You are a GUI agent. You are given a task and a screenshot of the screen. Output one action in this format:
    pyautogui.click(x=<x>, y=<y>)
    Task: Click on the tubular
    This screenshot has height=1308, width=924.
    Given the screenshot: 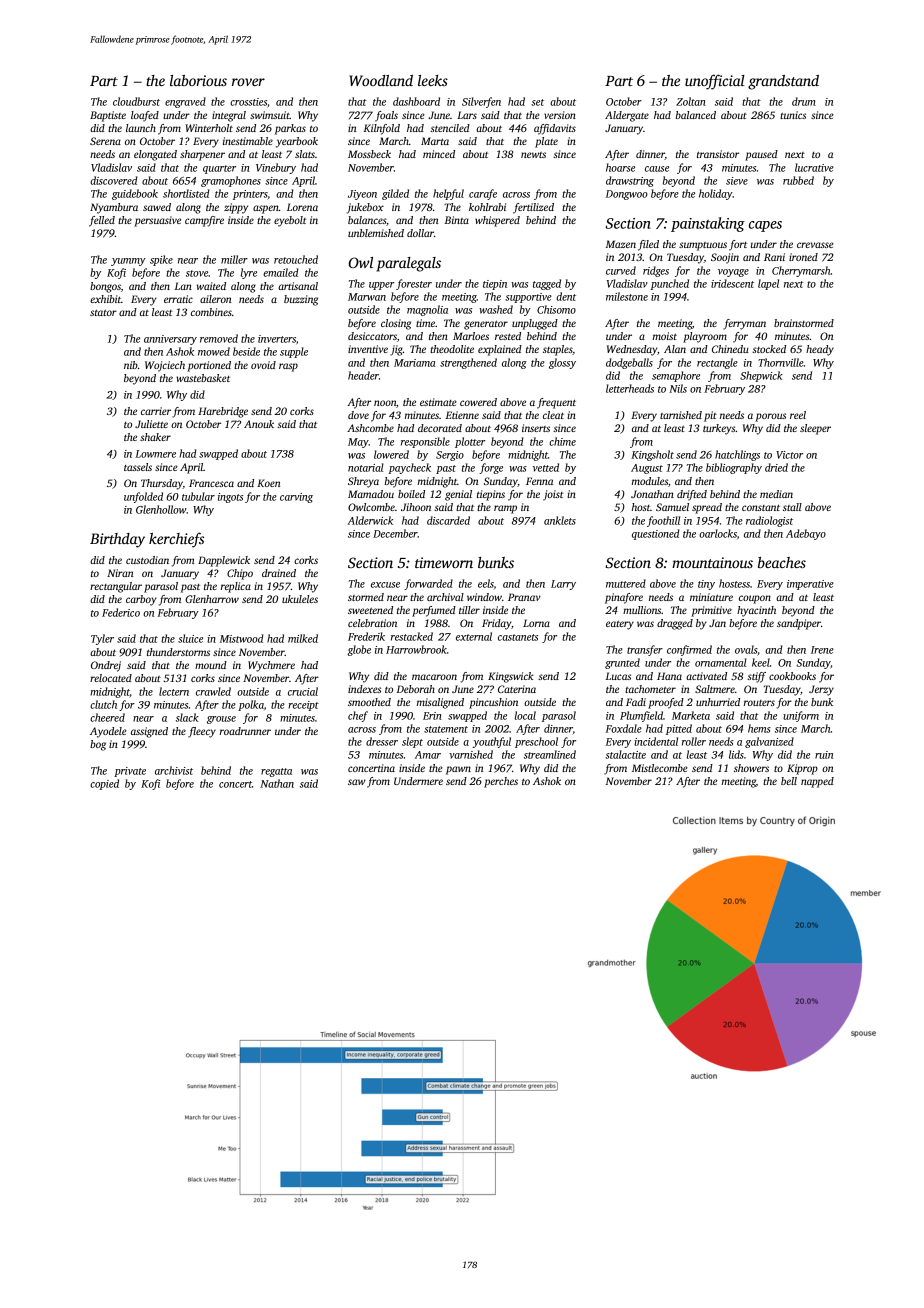 What is the action you would take?
    pyautogui.click(x=198, y=496)
